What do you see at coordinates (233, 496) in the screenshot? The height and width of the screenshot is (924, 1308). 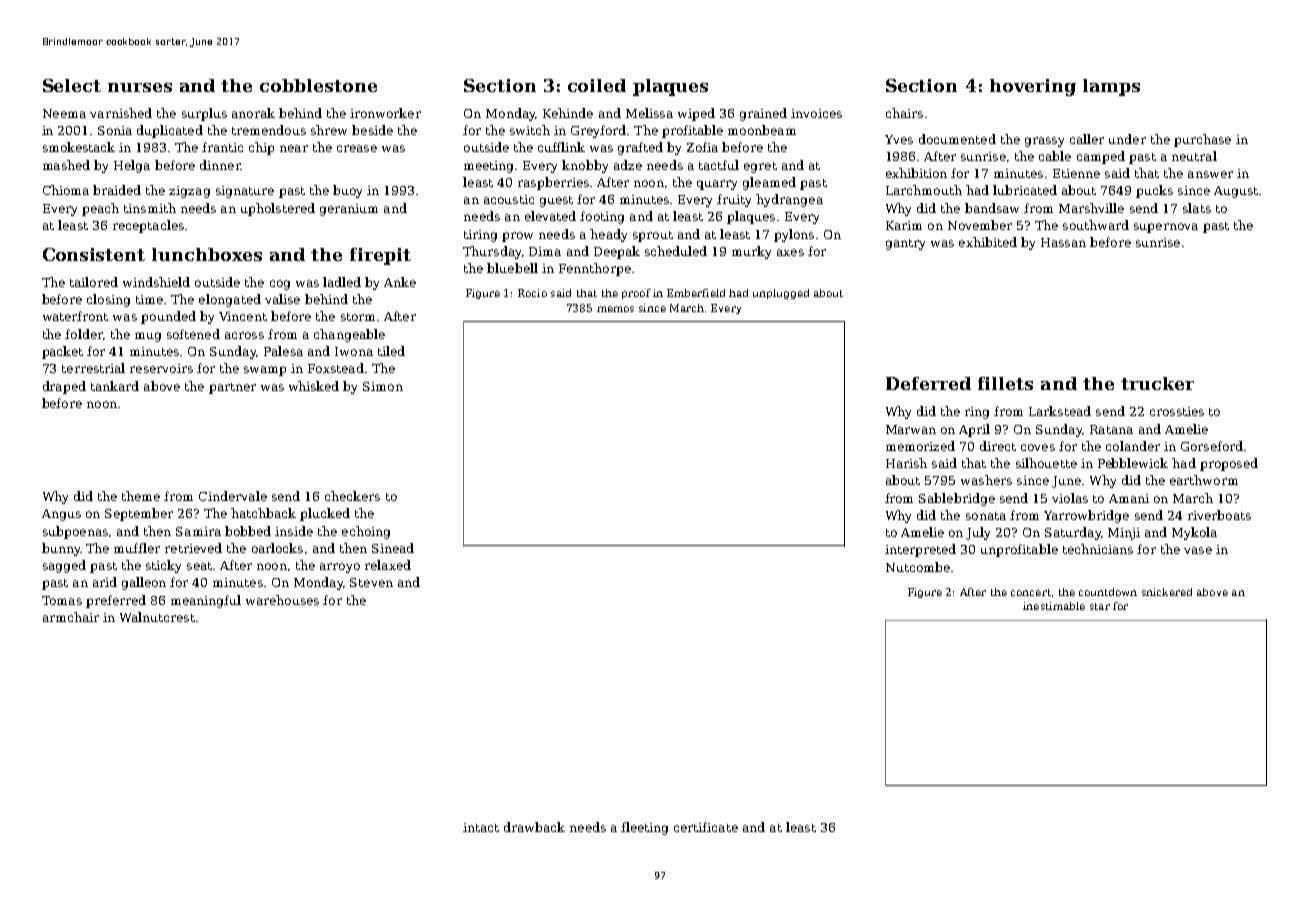 I see `Cindervale` at bounding box center [233, 496].
